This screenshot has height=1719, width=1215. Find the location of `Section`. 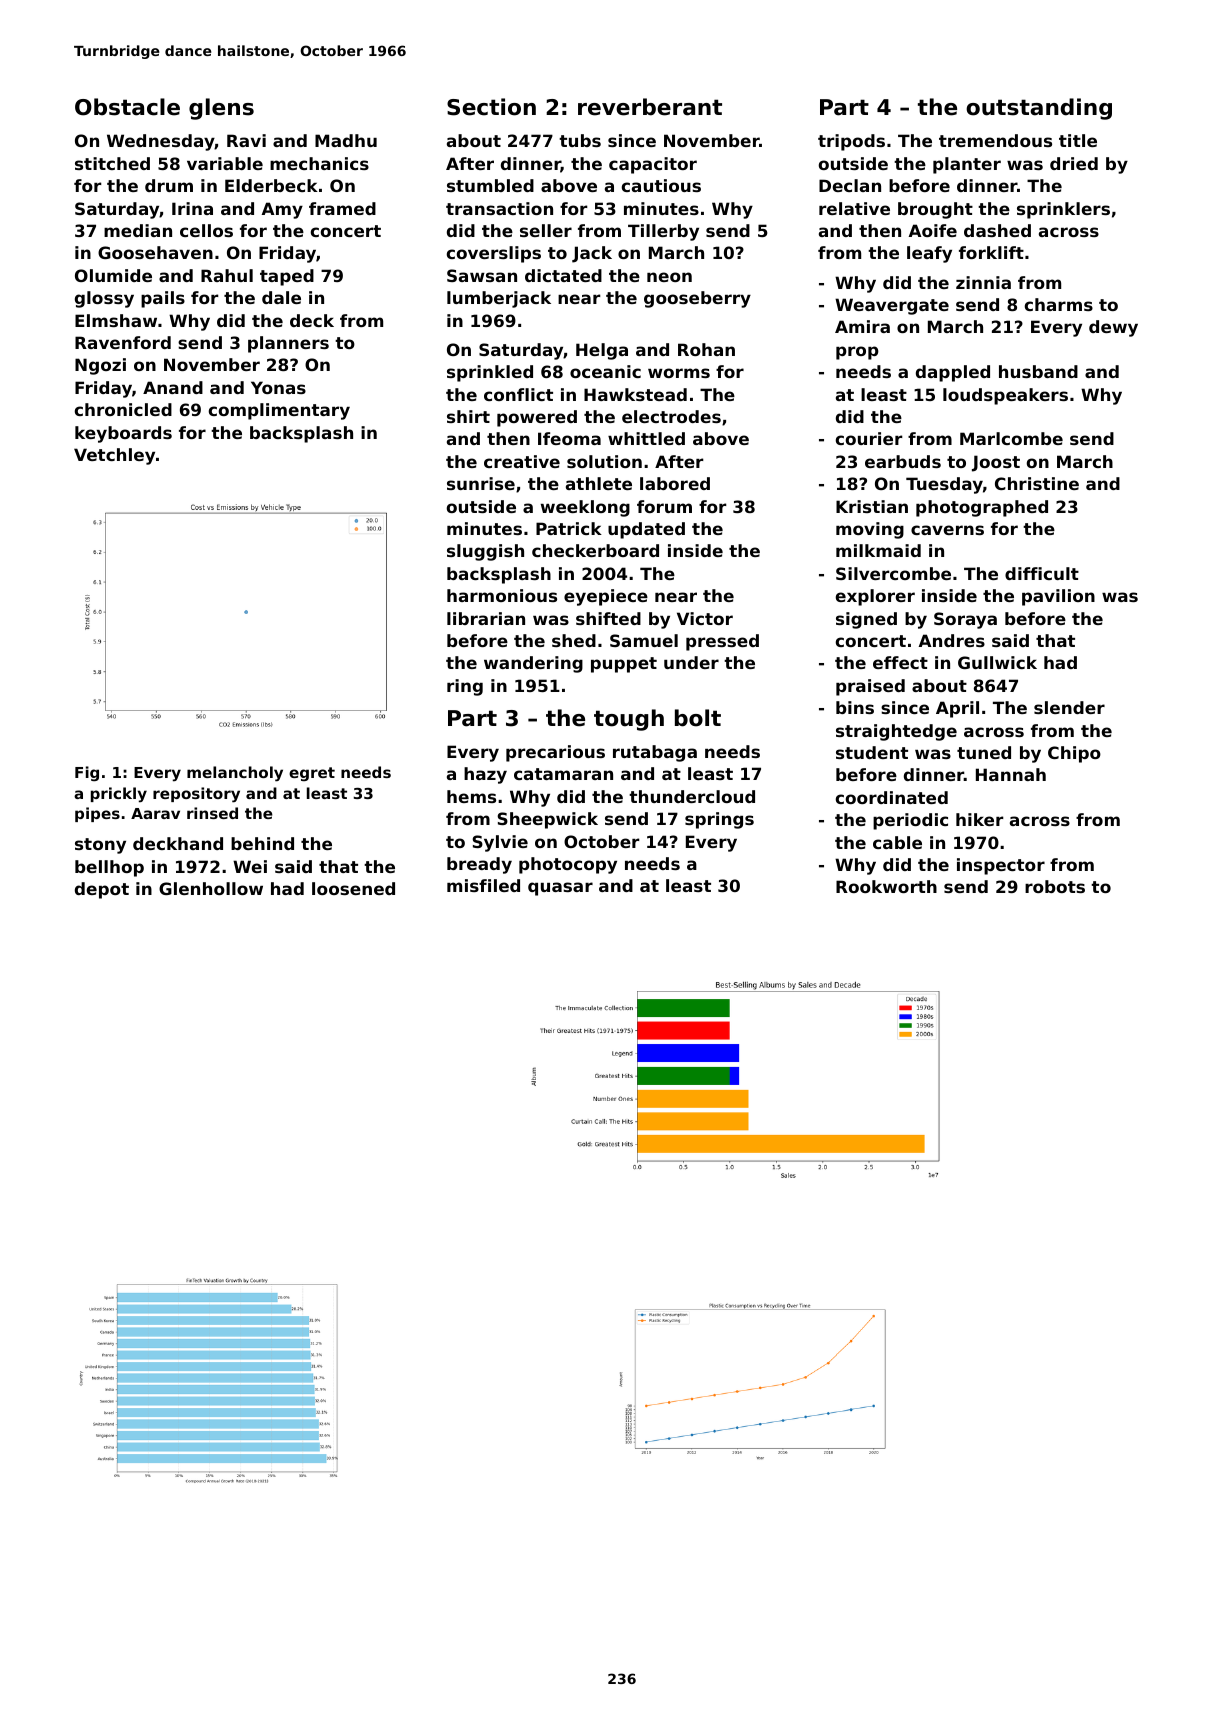

Section is located at coordinates (491, 107).
